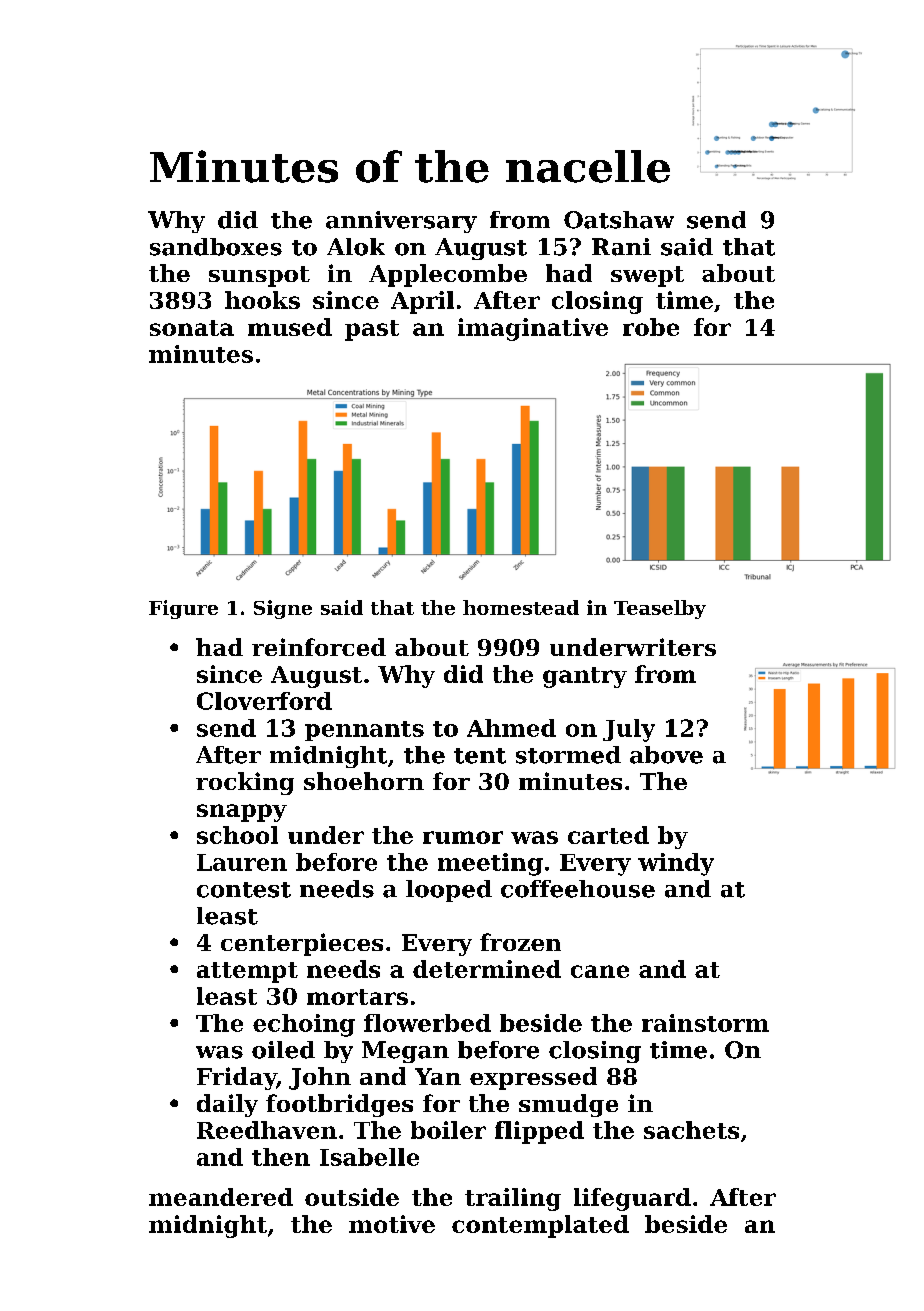 This screenshot has width=924, height=1311. I want to click on then, so click(281, 1157).
